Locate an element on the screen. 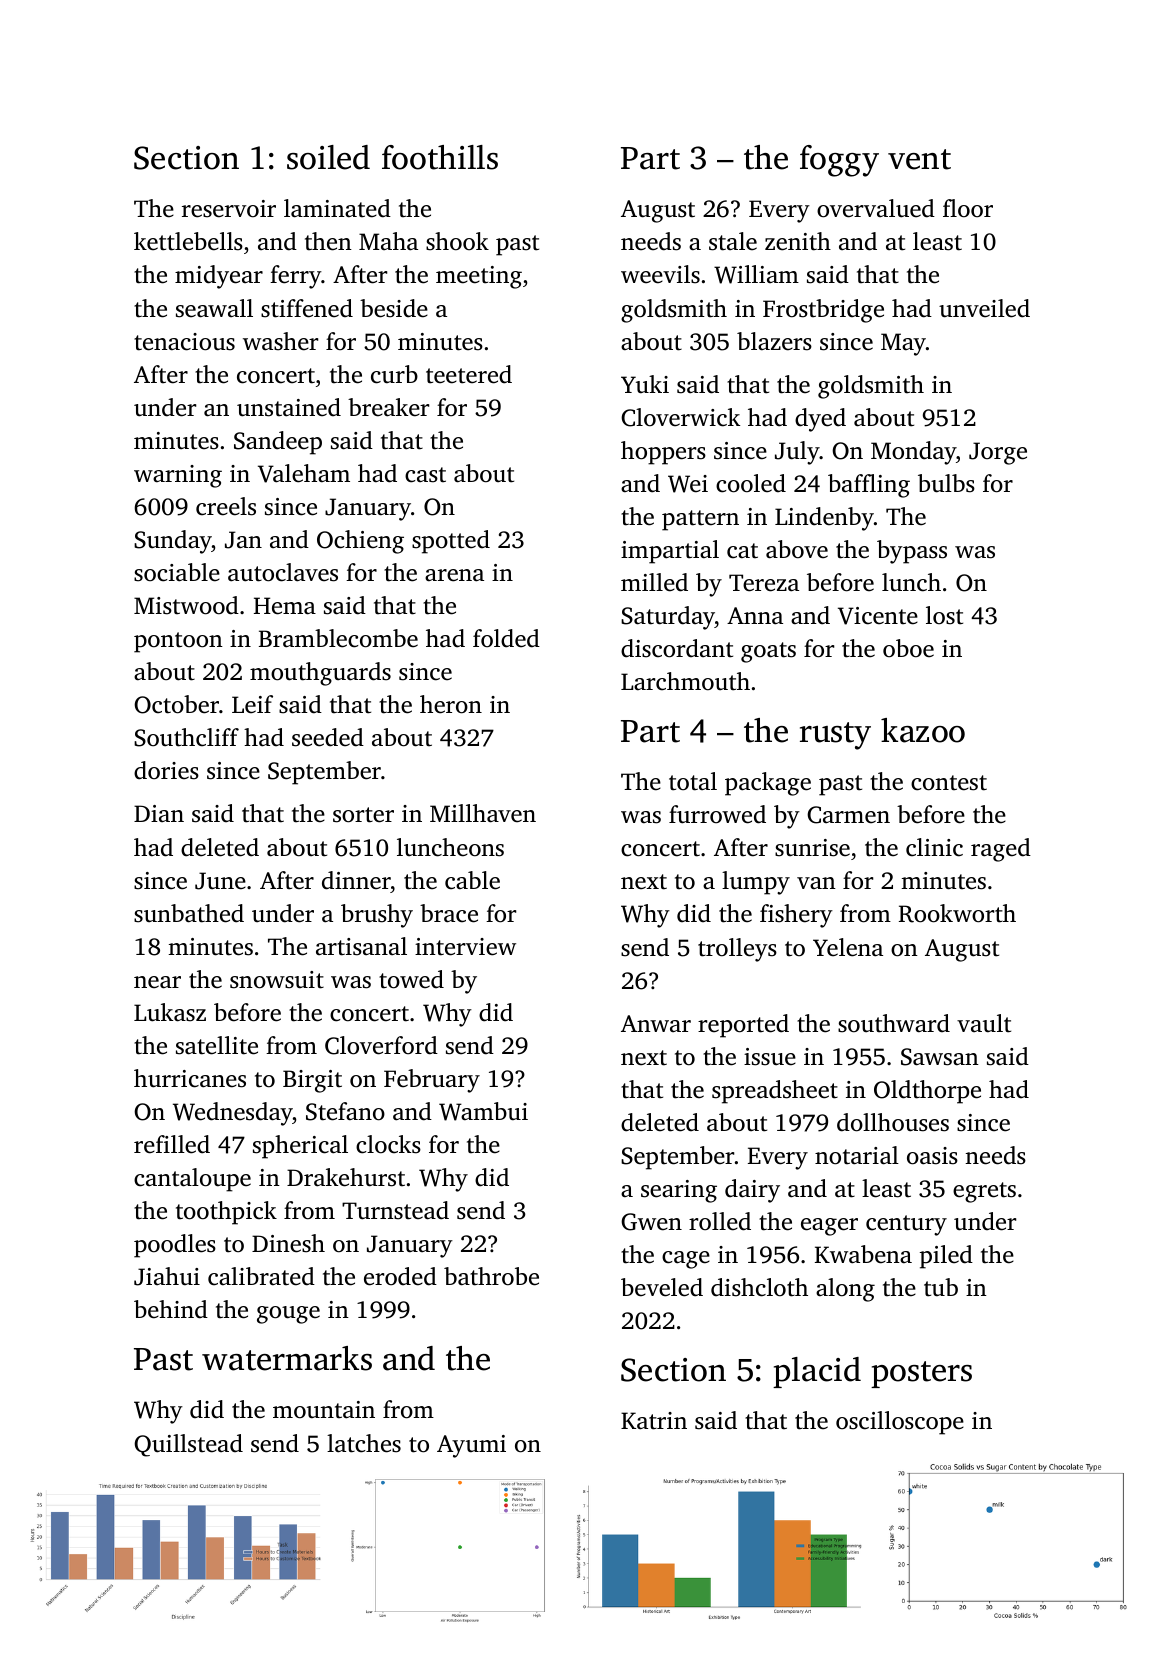 The height and width of the screenshot is (1654, 1165). oboe is located at coordinates (908, 648).
